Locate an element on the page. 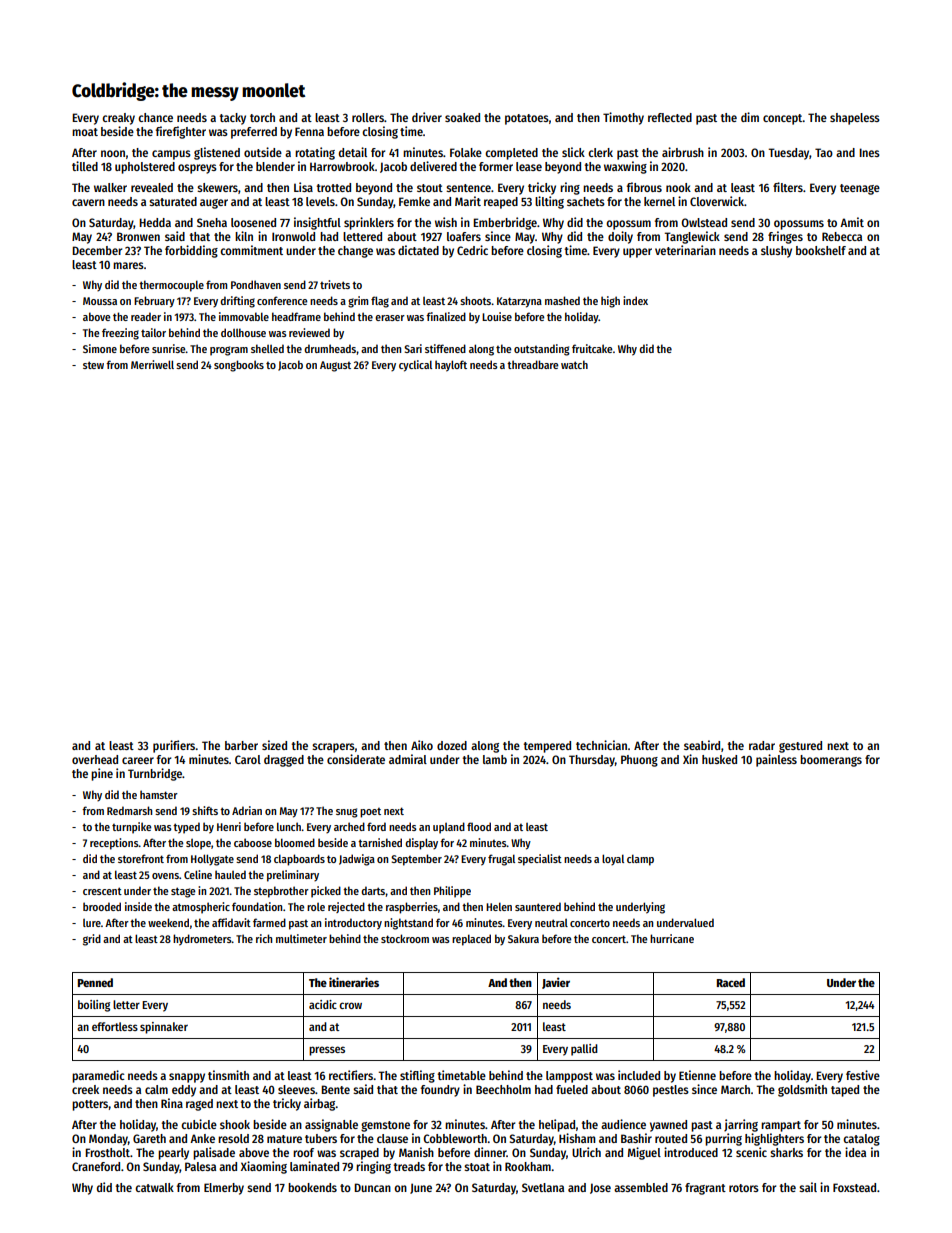 This document has height=1233, width=952. Frostholt is located at coordinates (107, 1152).
